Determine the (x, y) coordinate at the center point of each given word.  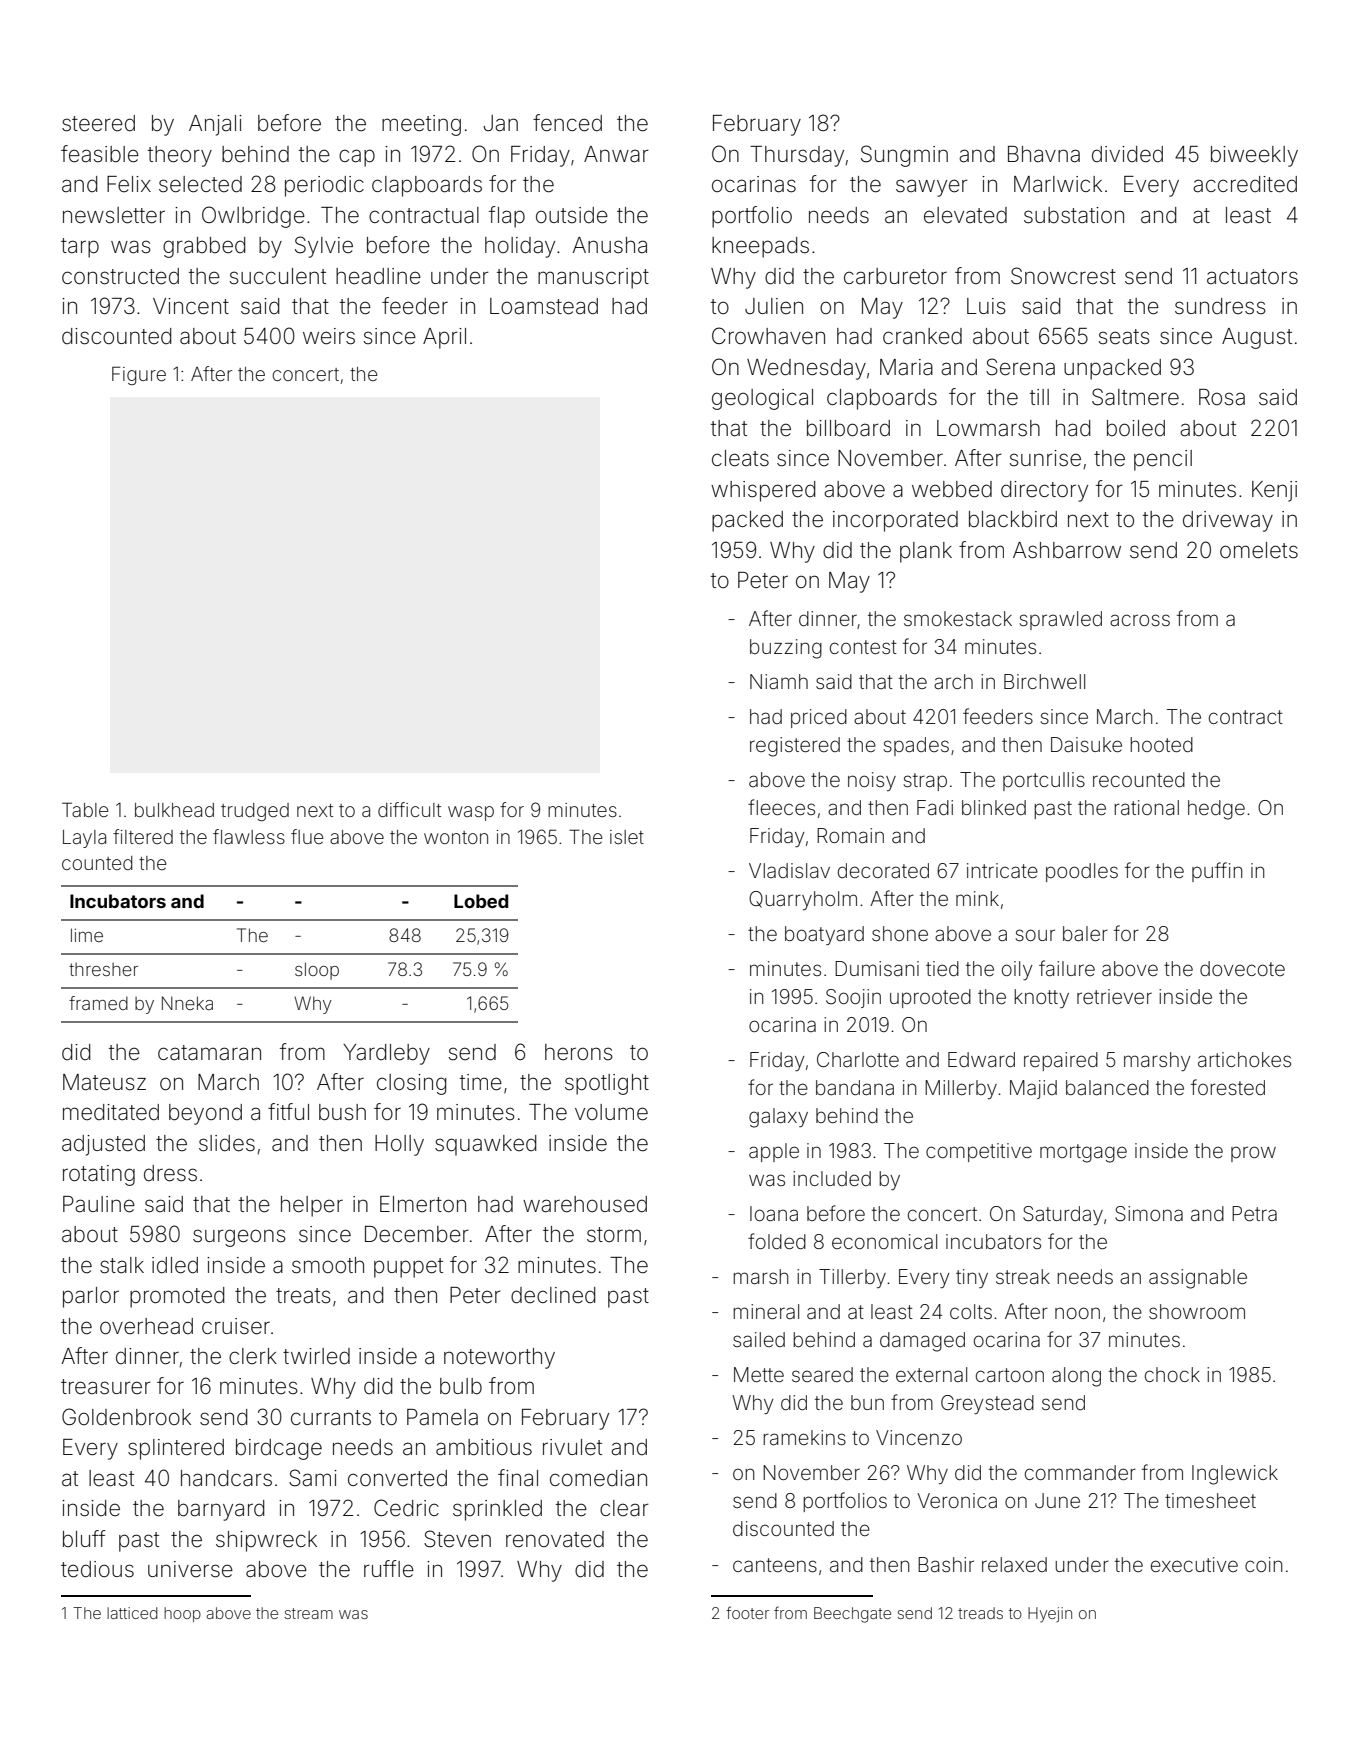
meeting (421, 125)
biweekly (1254, 156)
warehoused (585, 1204)
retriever (1114, 996)
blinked (994, 807)
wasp (471, 813)
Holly (399, 1145)
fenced (567, 123)
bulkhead (174, 810)
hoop (182, 1614)
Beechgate (852, 1615)
